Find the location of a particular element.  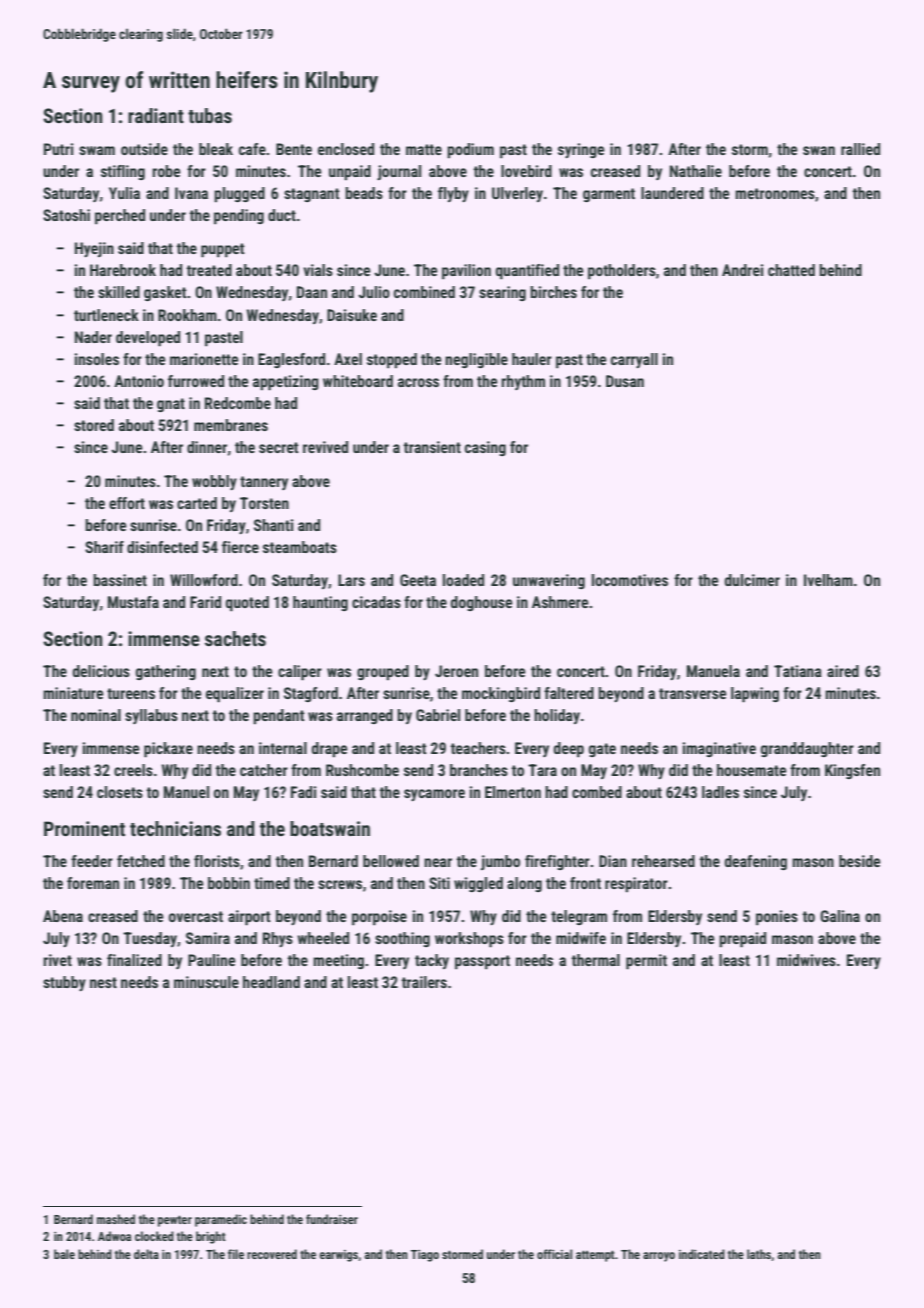

aired is located at coordinates (843, 671).
